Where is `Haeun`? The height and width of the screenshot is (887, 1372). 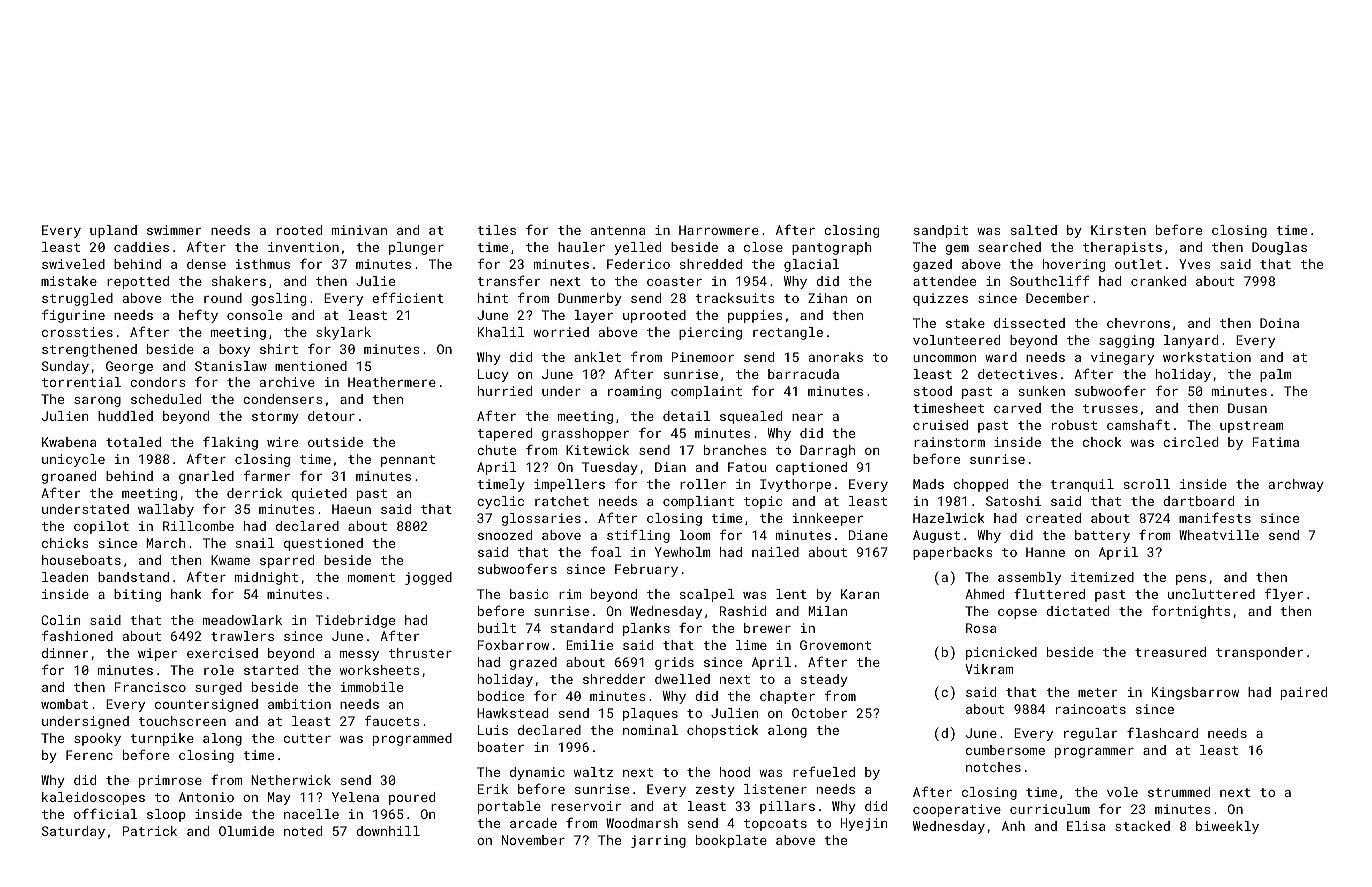 Haeun is located at coordinates (351, 509).
